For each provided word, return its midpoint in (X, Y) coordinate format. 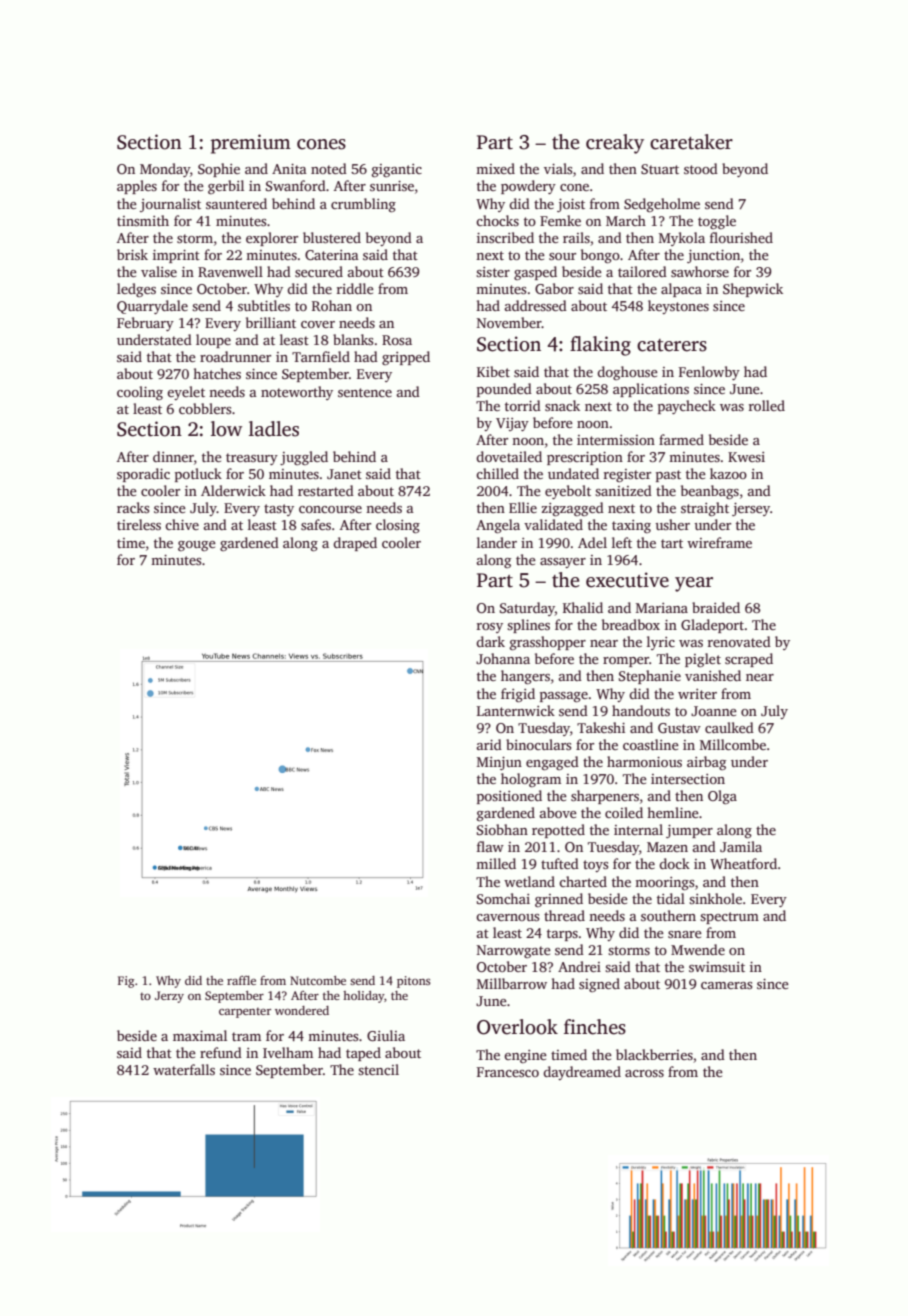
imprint (176, 256)
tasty (279, 510)
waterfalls (184, 1069)
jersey (751, 509)
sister (493, 272)
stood (701, 168)
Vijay (512, 424)
